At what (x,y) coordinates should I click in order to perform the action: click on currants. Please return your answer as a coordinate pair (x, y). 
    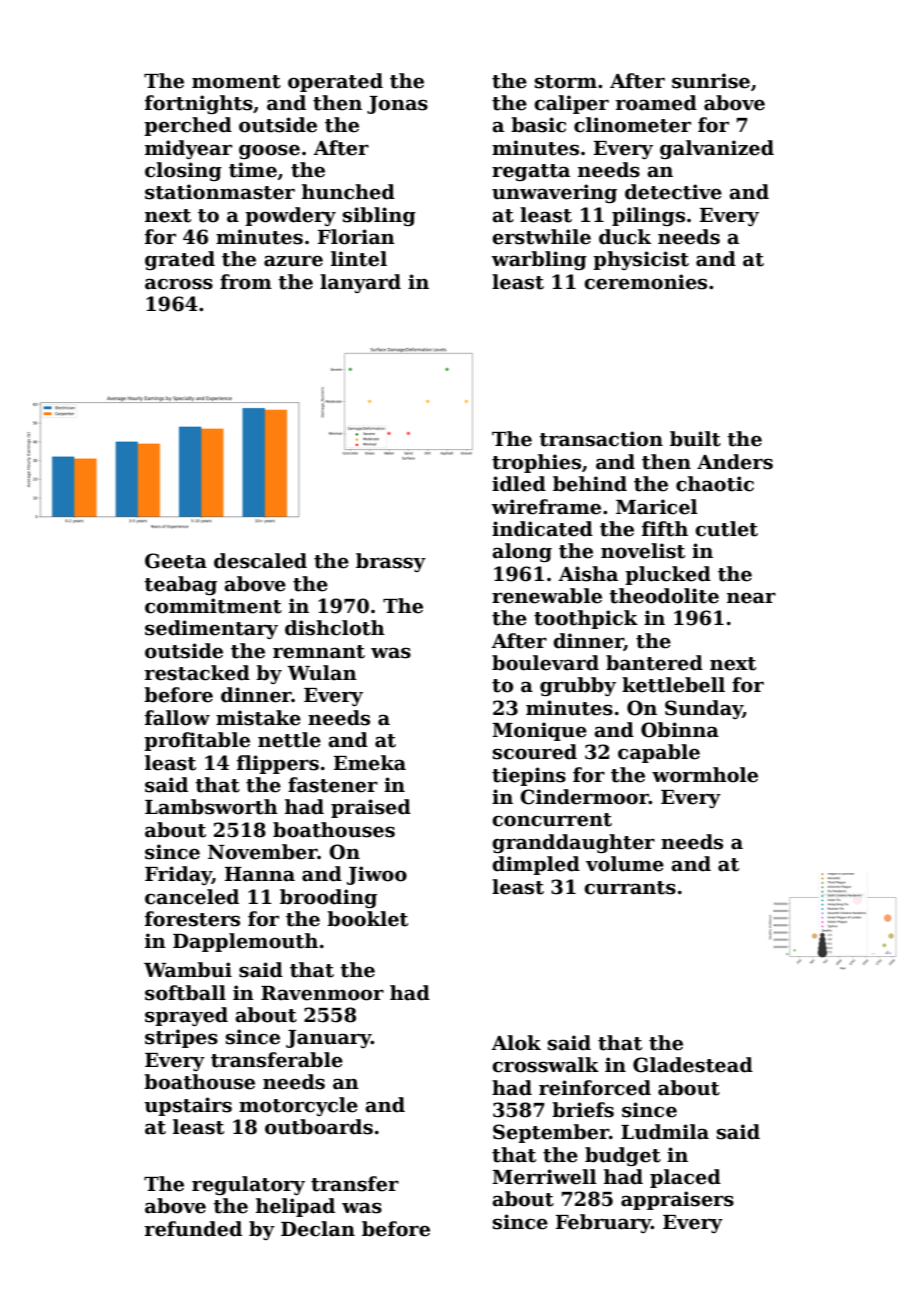
    Looking at the image, I should click on (630, 888).
